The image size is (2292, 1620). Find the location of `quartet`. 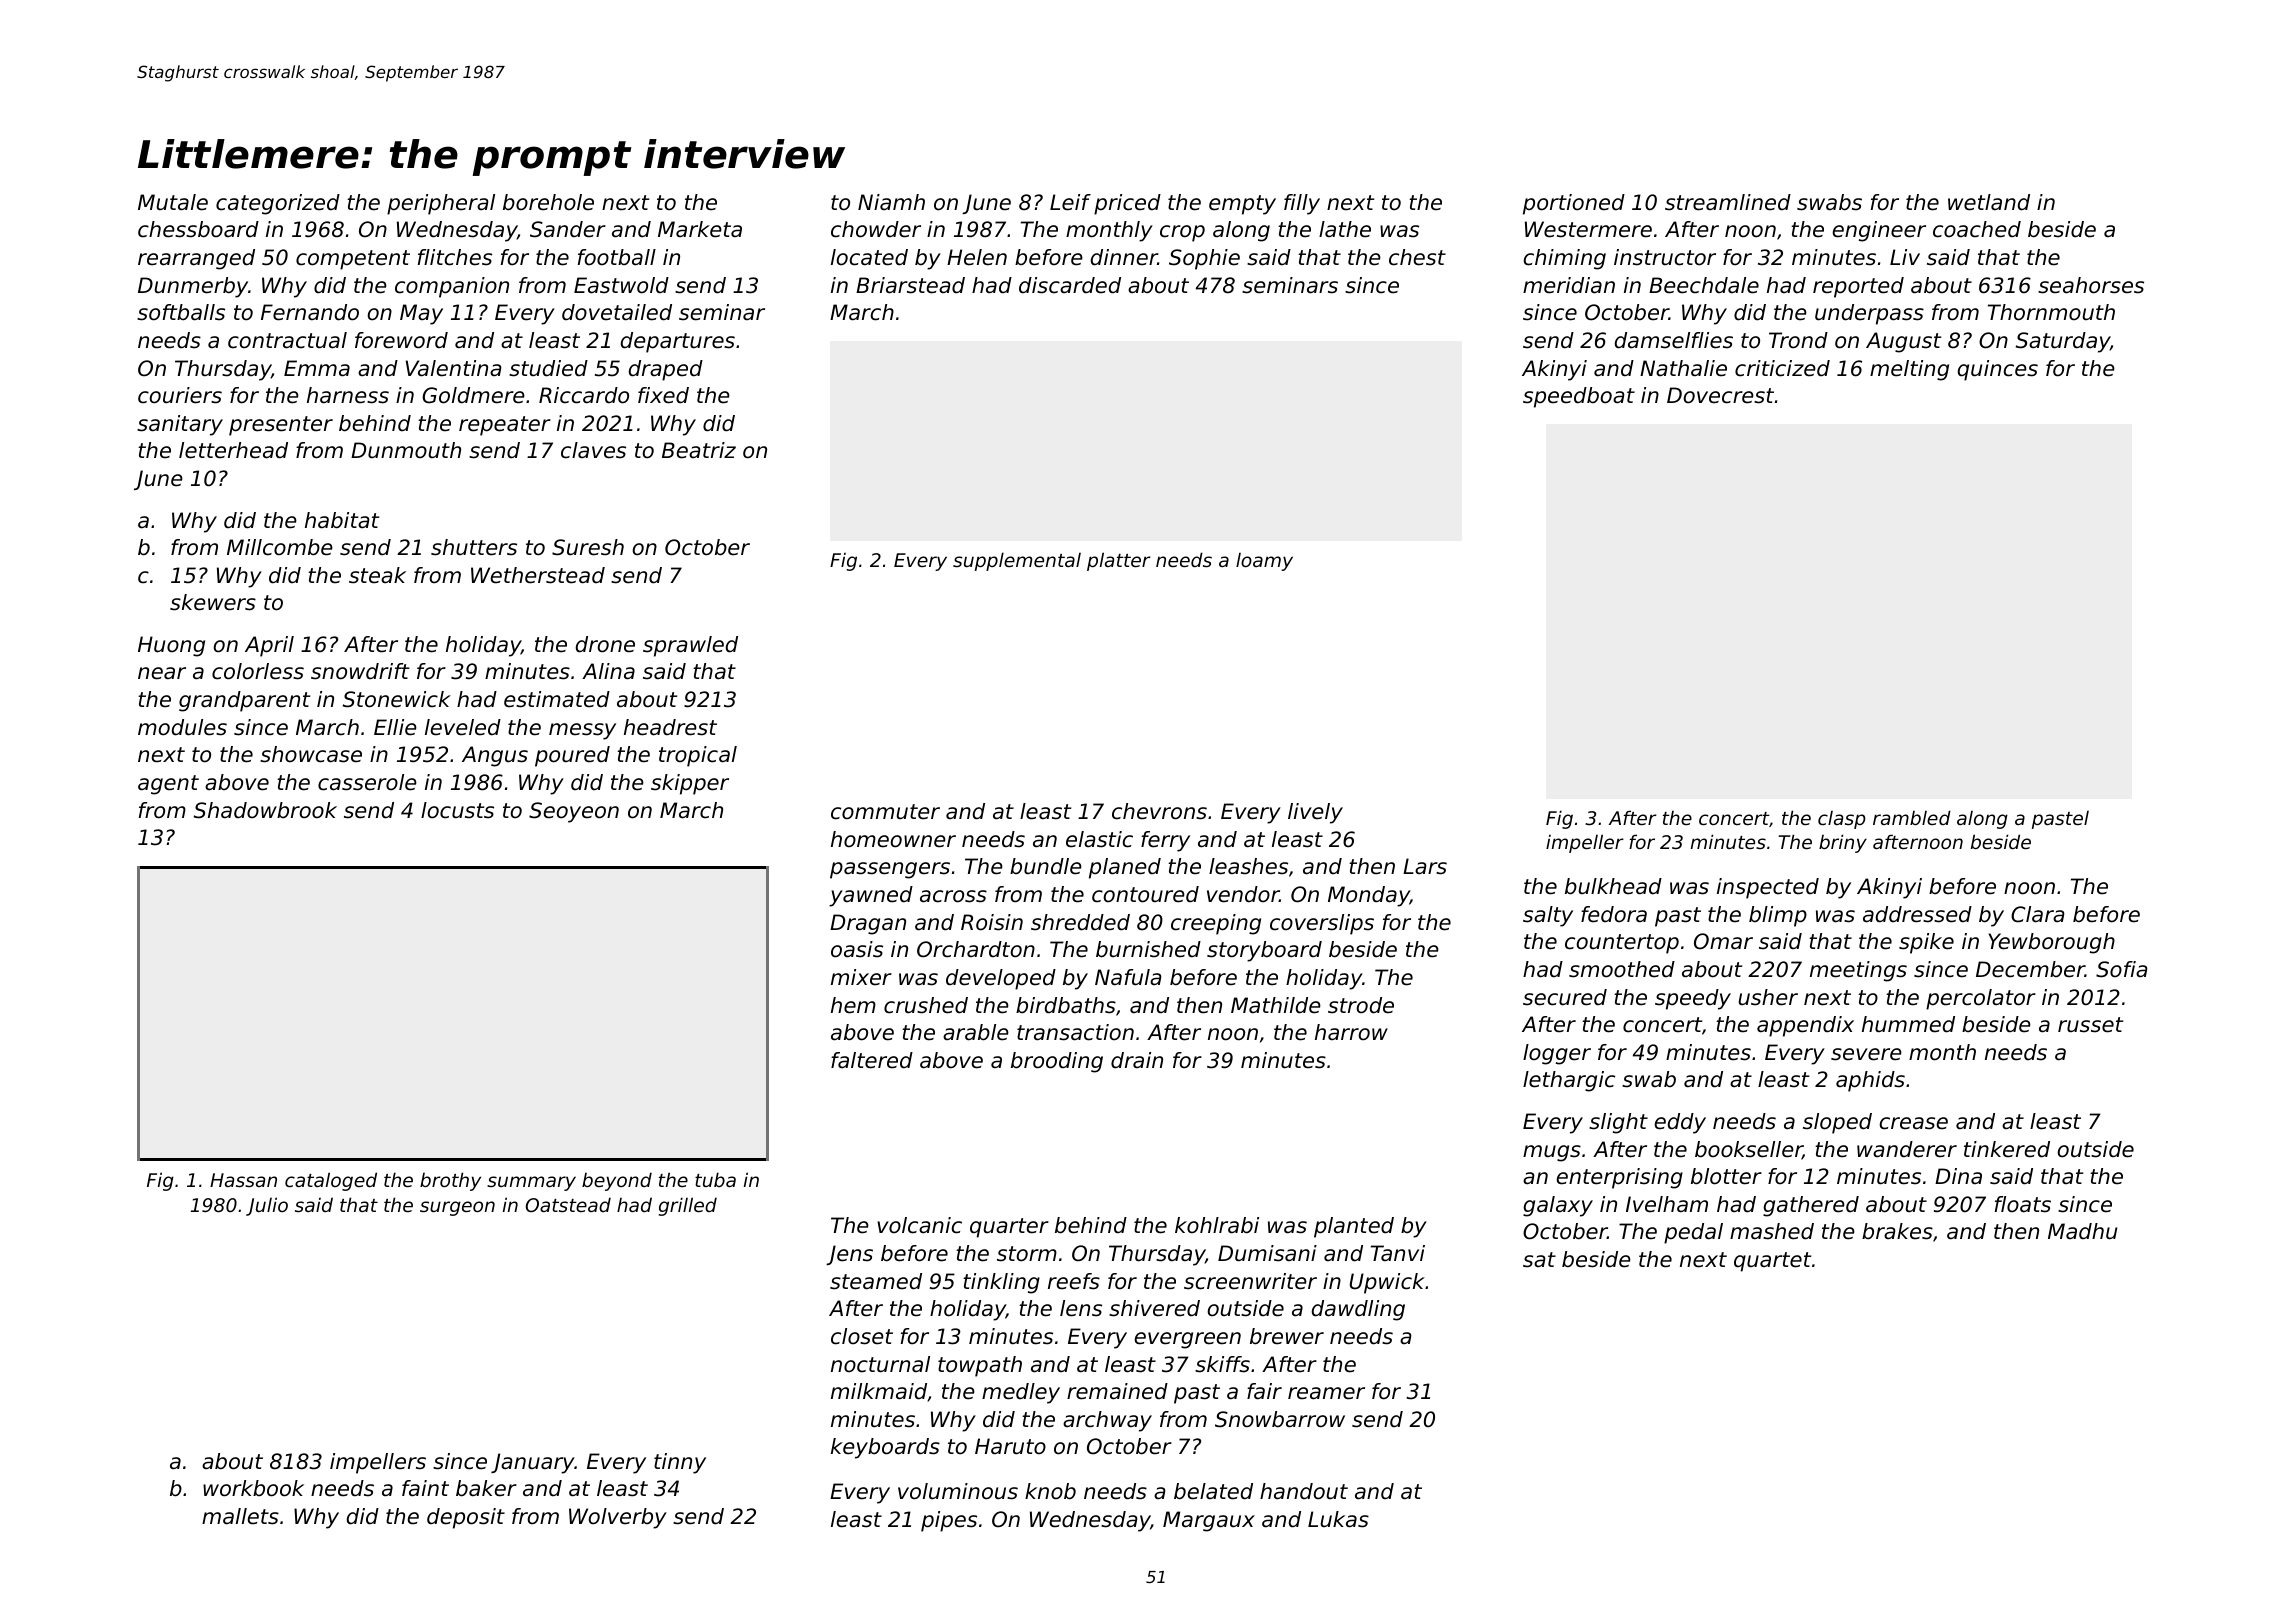

quartet is located at coordinates (1772, 1262).
